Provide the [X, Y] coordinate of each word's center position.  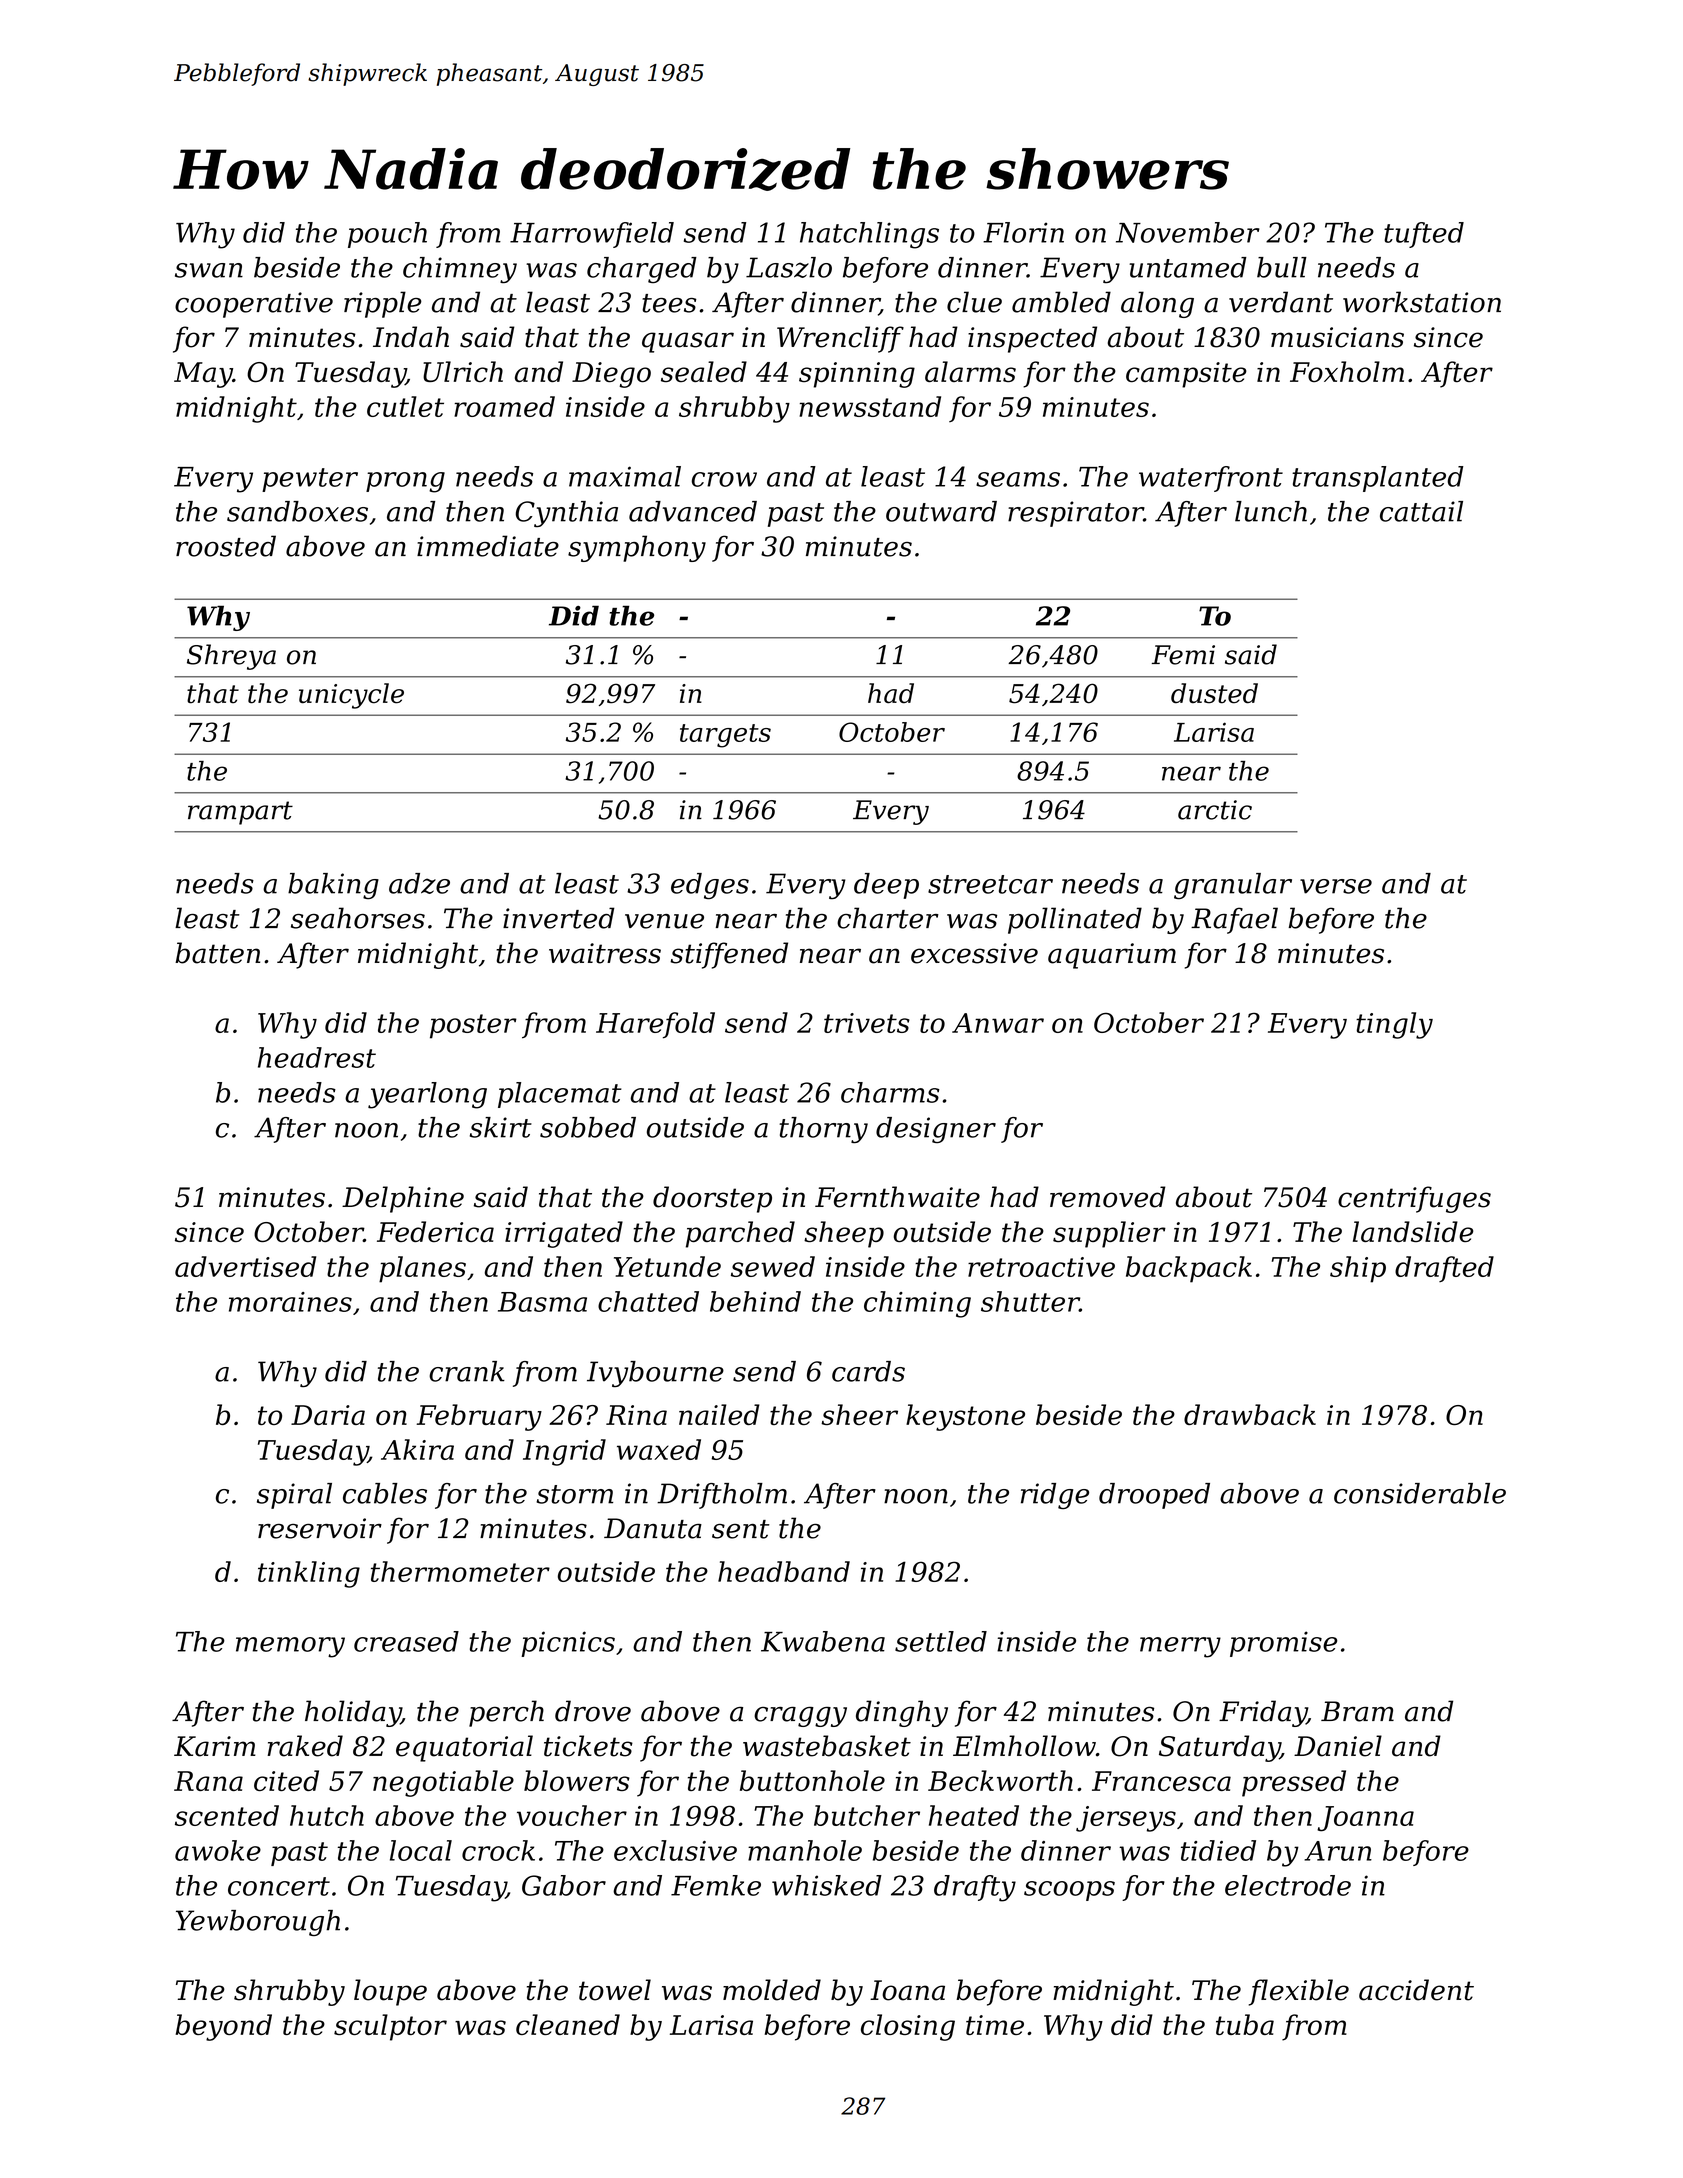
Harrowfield [592, 235]
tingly [1394, 1025]
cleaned [568, 2024]
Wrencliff [840, 339]
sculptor [390, 2027]
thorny [823, 1130]
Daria [328, 1415]
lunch [1271, 511]
